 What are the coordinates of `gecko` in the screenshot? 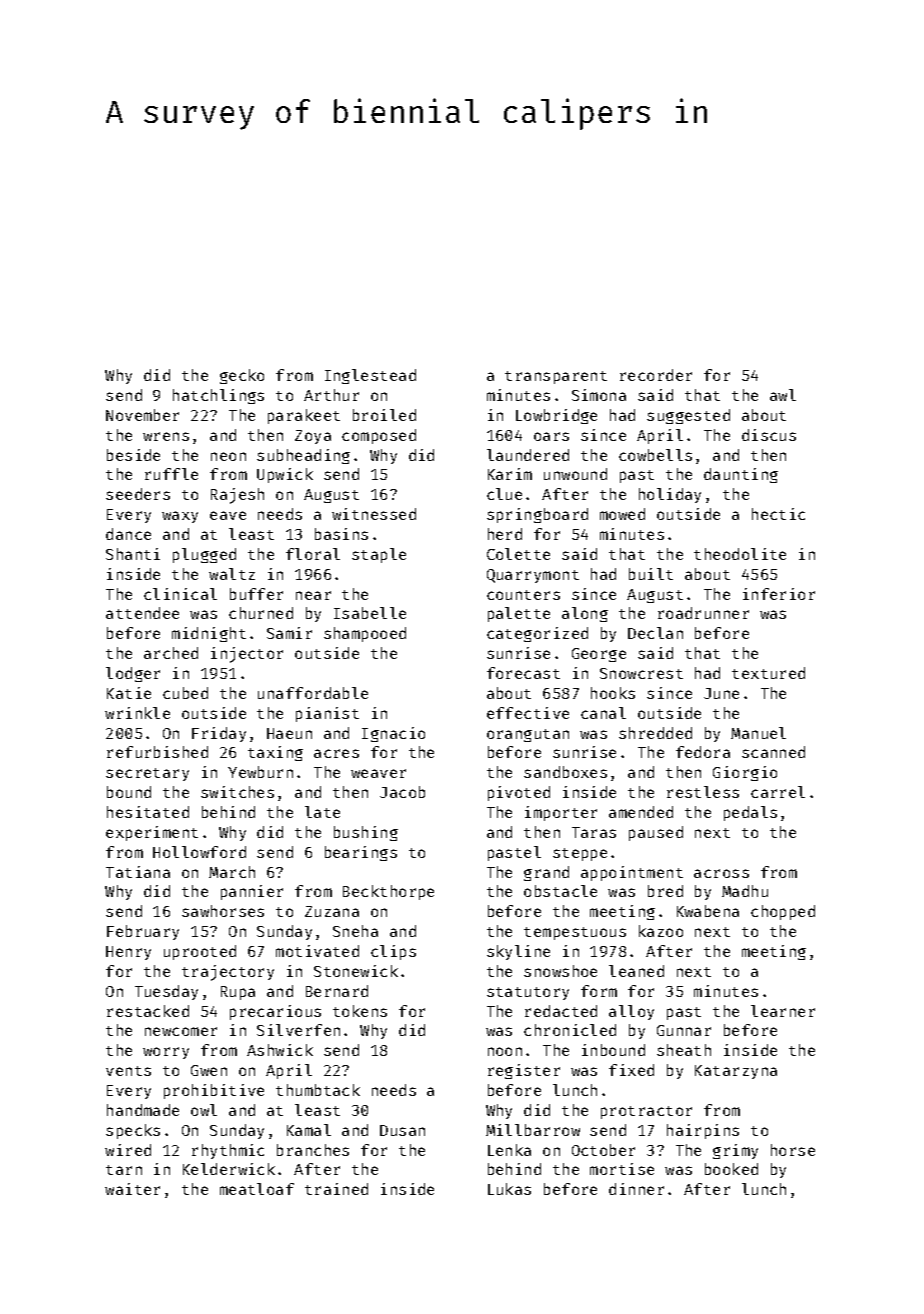 It's located at (242, 376).
